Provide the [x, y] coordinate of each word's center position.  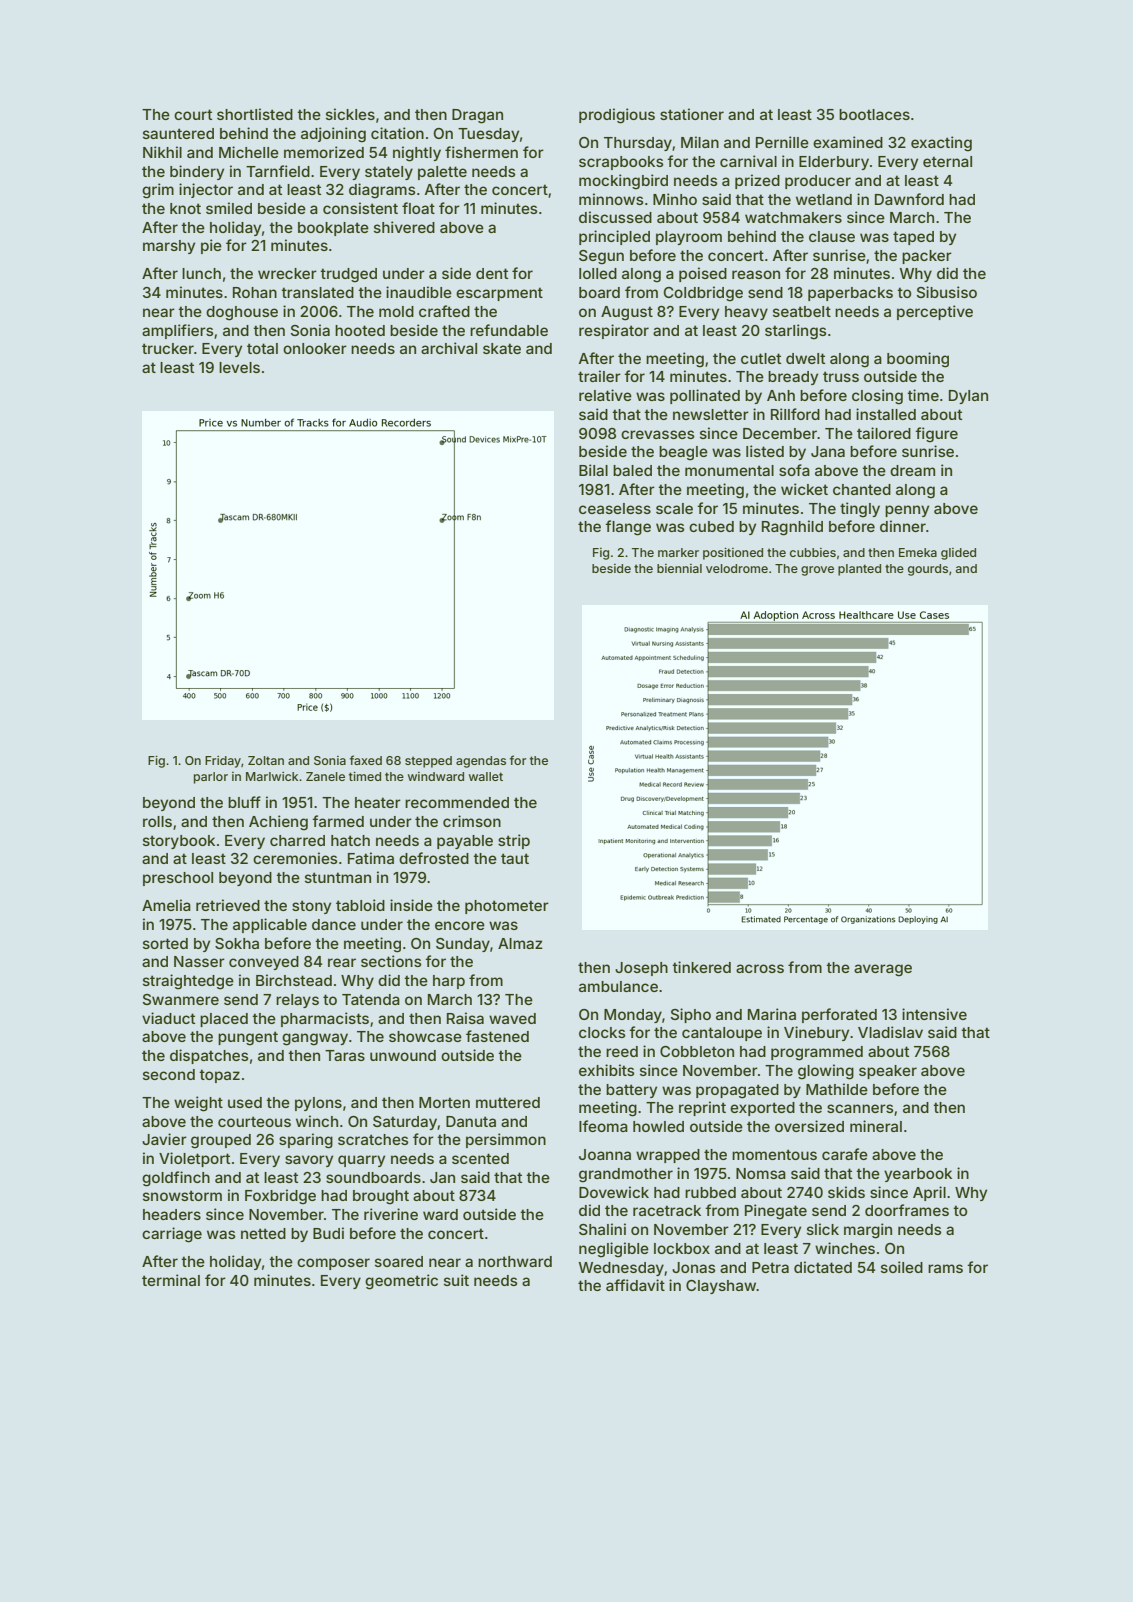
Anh [781, 395]
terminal [171, 1280]
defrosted [434, 858]
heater [378, 802]
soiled [902, 1267]
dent [492, 273]
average [883, 970]
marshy [169, 247]
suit [456, 1280]
